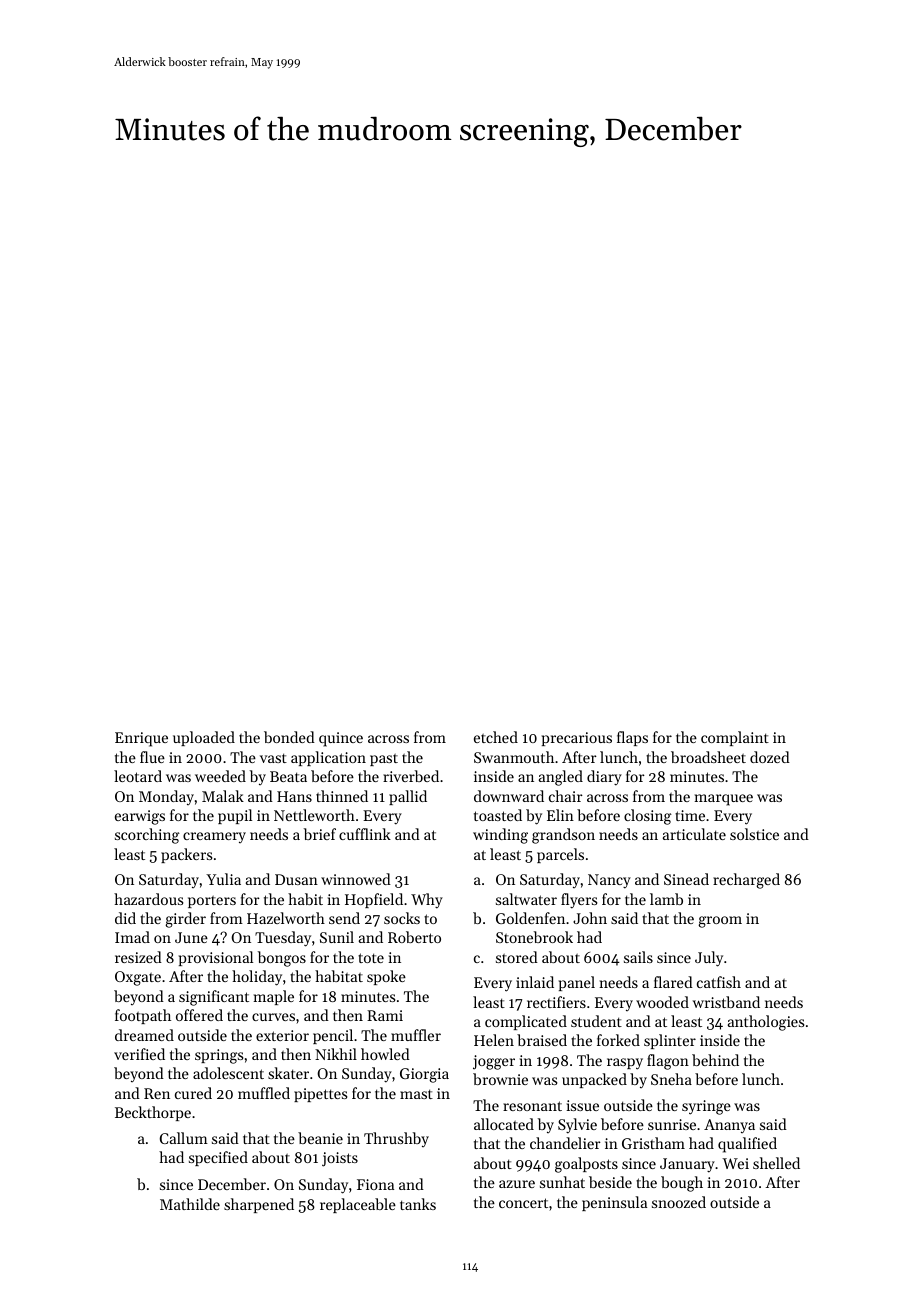  I want to click on pupil, so click(235, 816).
